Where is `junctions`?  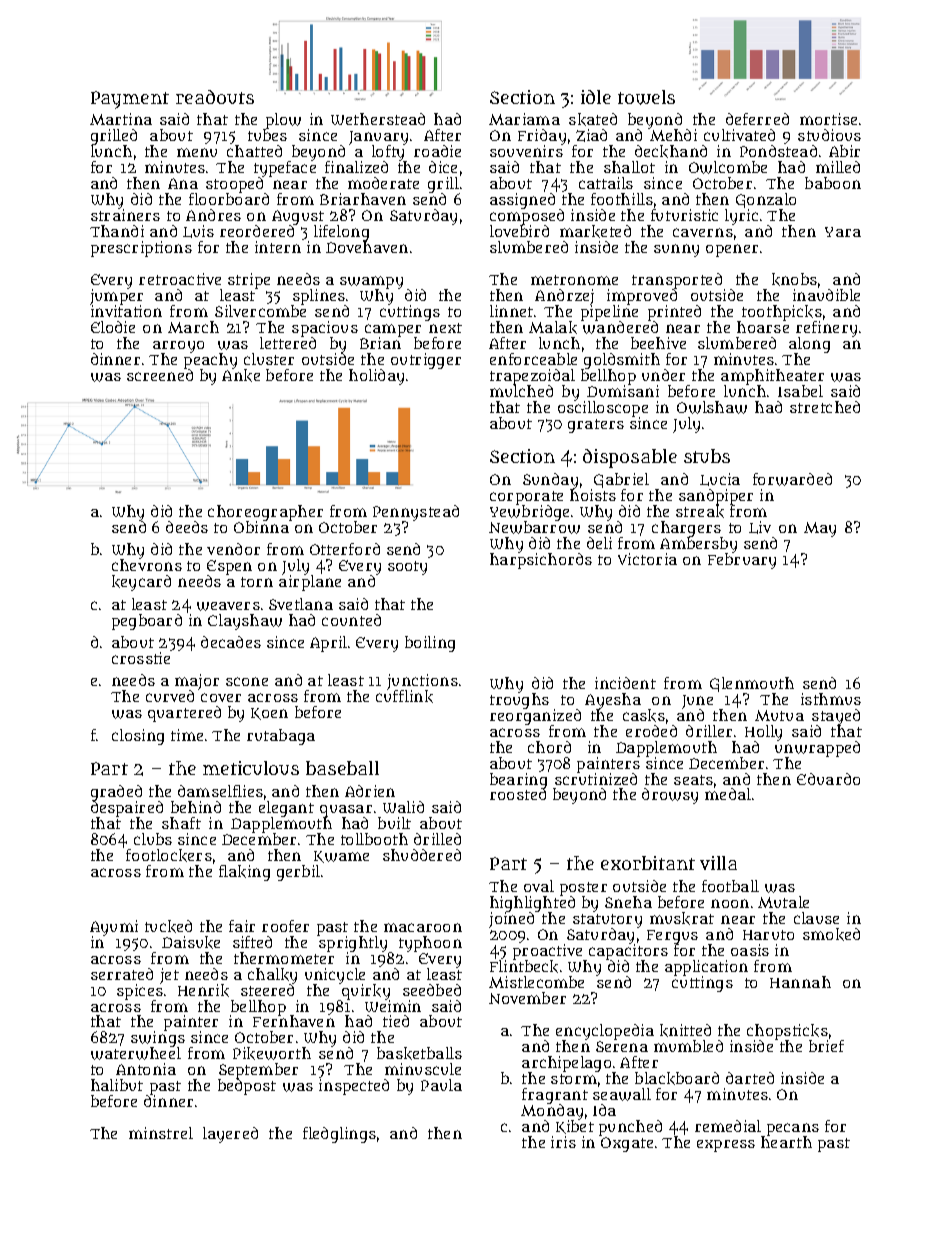 junctions is located at coordinates (422, 682).
